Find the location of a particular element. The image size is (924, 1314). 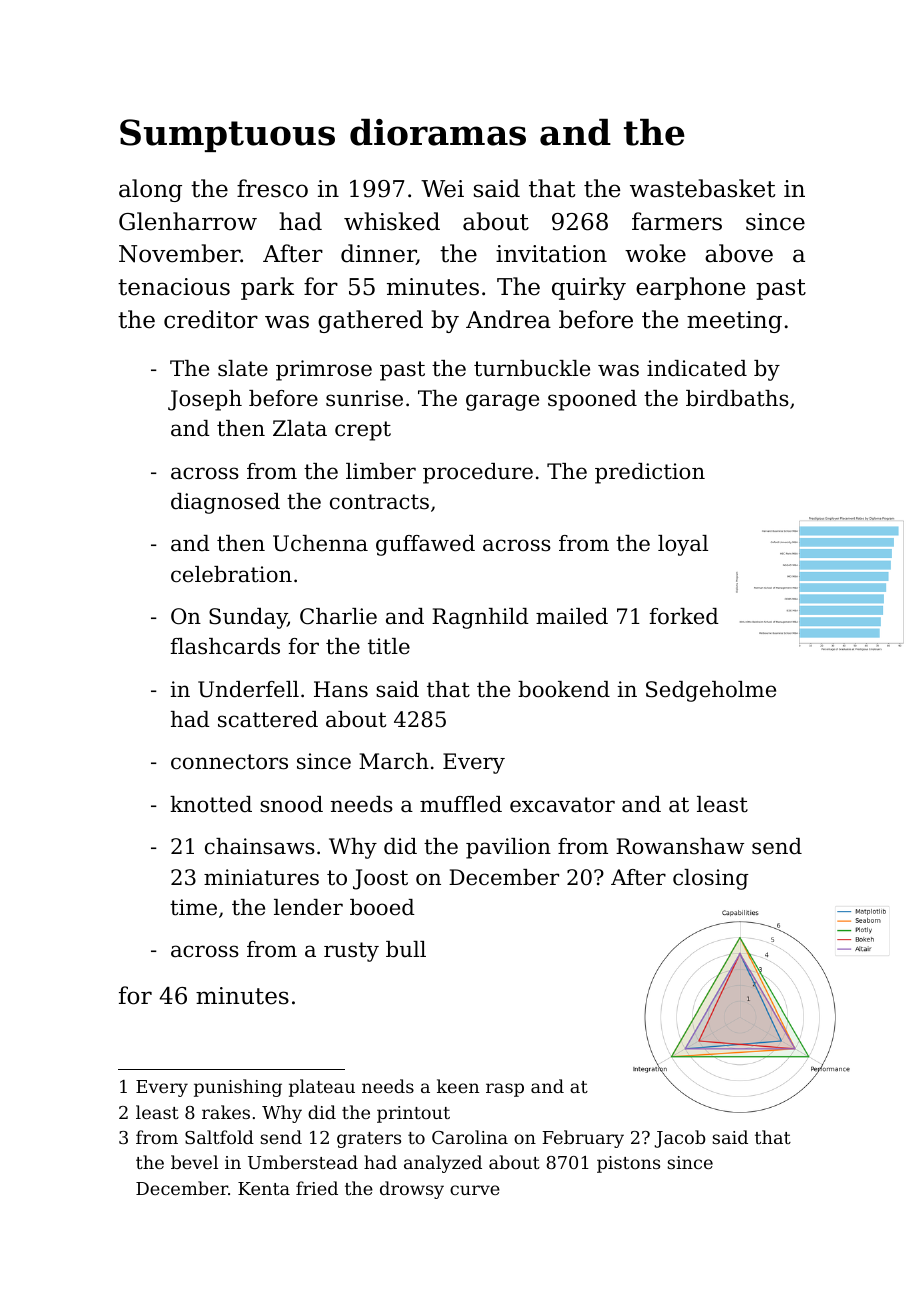

whisked is located at coordinates (392, 221).
